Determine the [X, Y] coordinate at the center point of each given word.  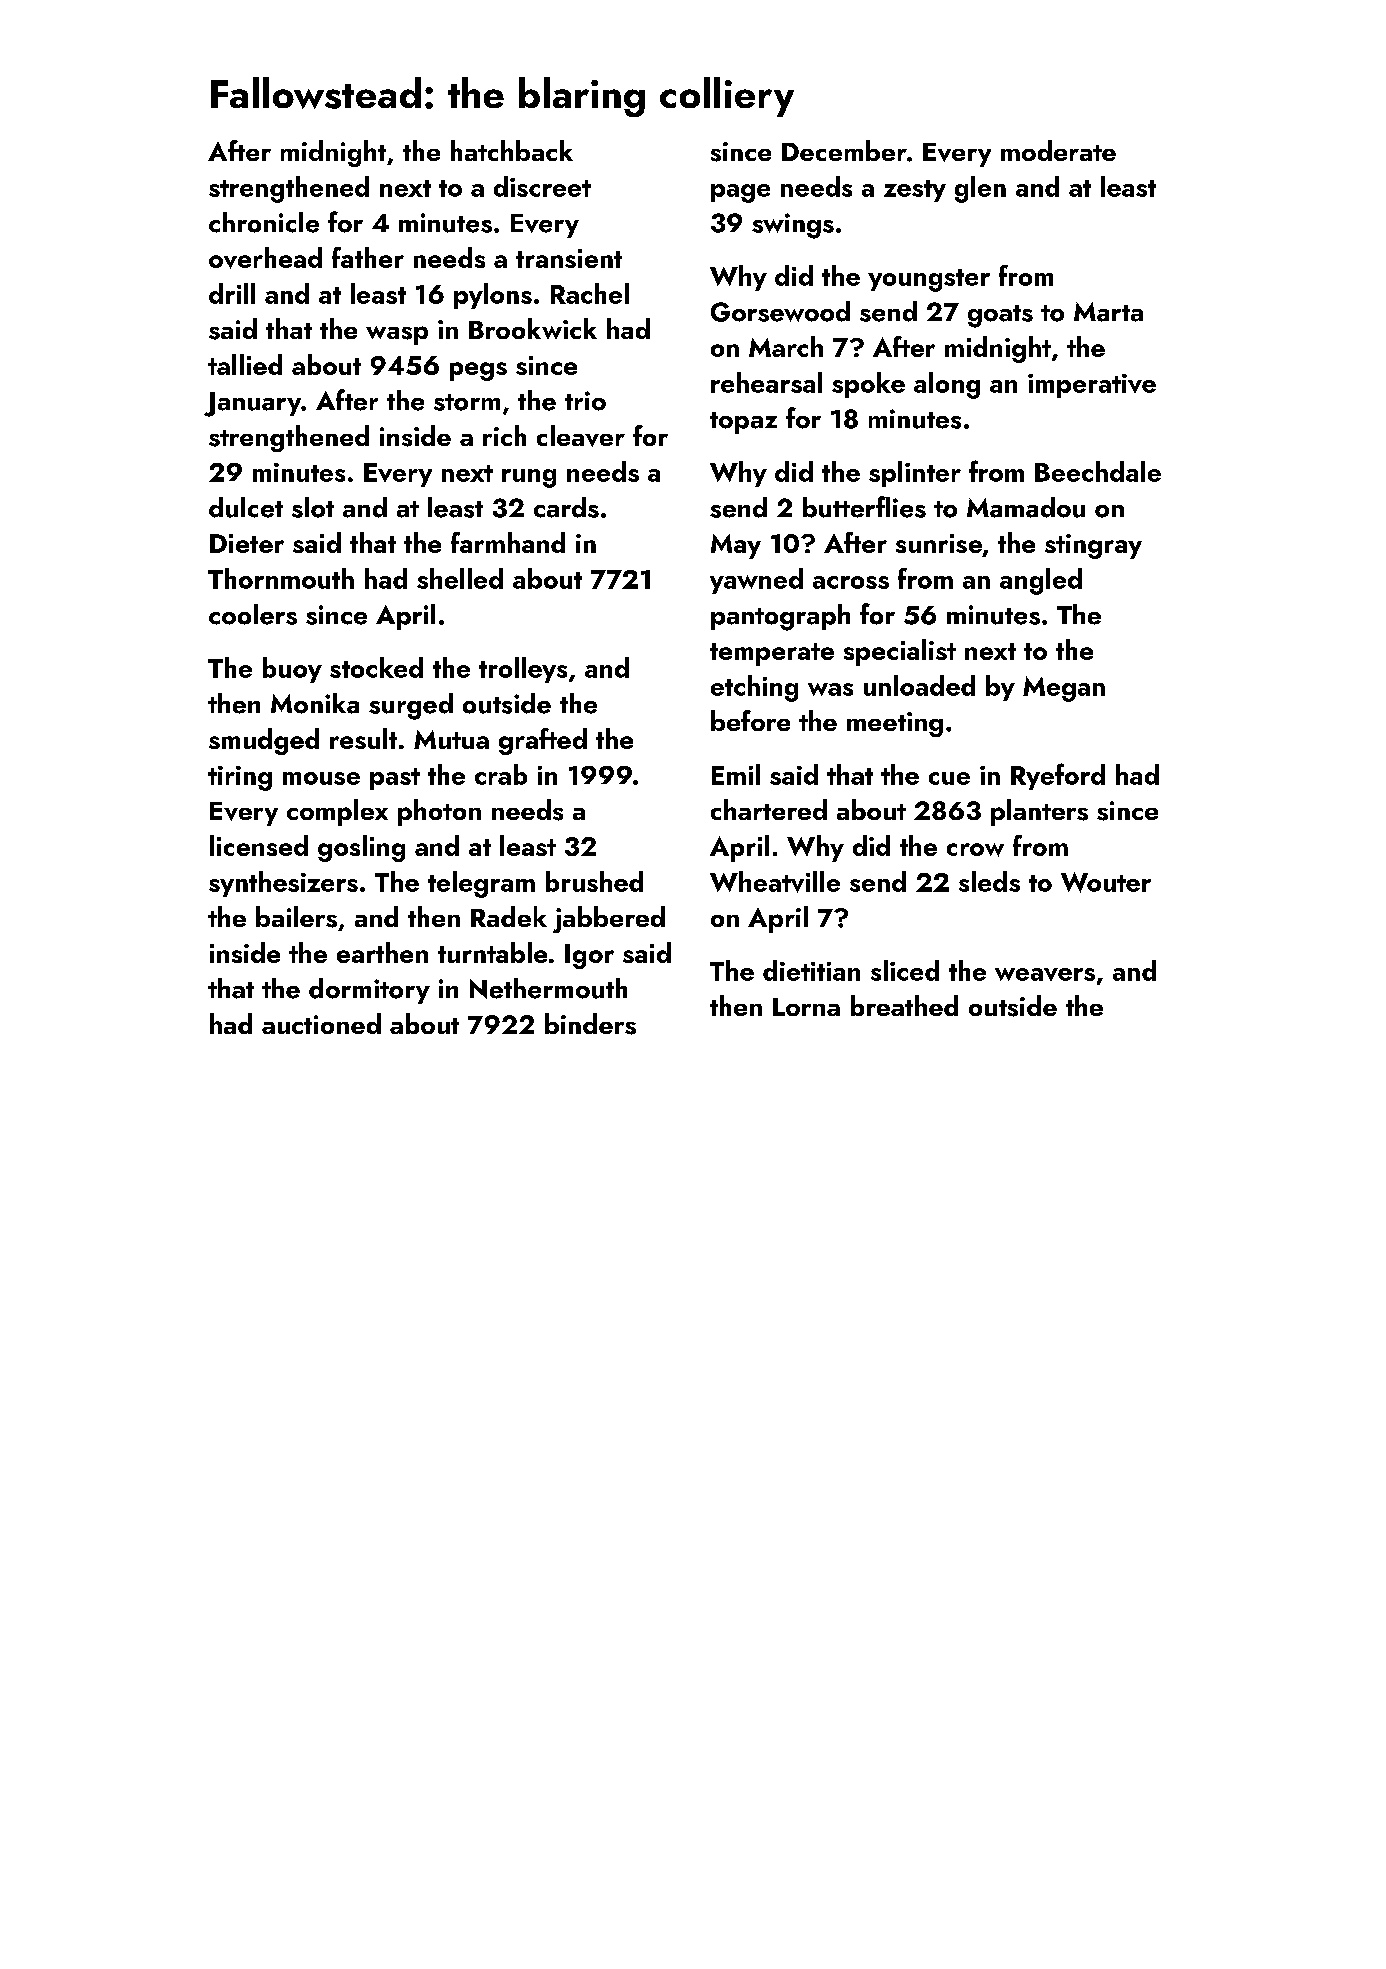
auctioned [321, 1023]
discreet [542, 186]
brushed [594, 881]
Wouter [1106, 882]
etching [754, 688]
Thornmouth [281, 578]
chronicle [264, 222]
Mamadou [1026, 507]
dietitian [811, 970]
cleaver [581, 436]
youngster [929, 280]
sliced [905, 970]
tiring [240, 778]
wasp [397, 335]
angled [1041, 581]
